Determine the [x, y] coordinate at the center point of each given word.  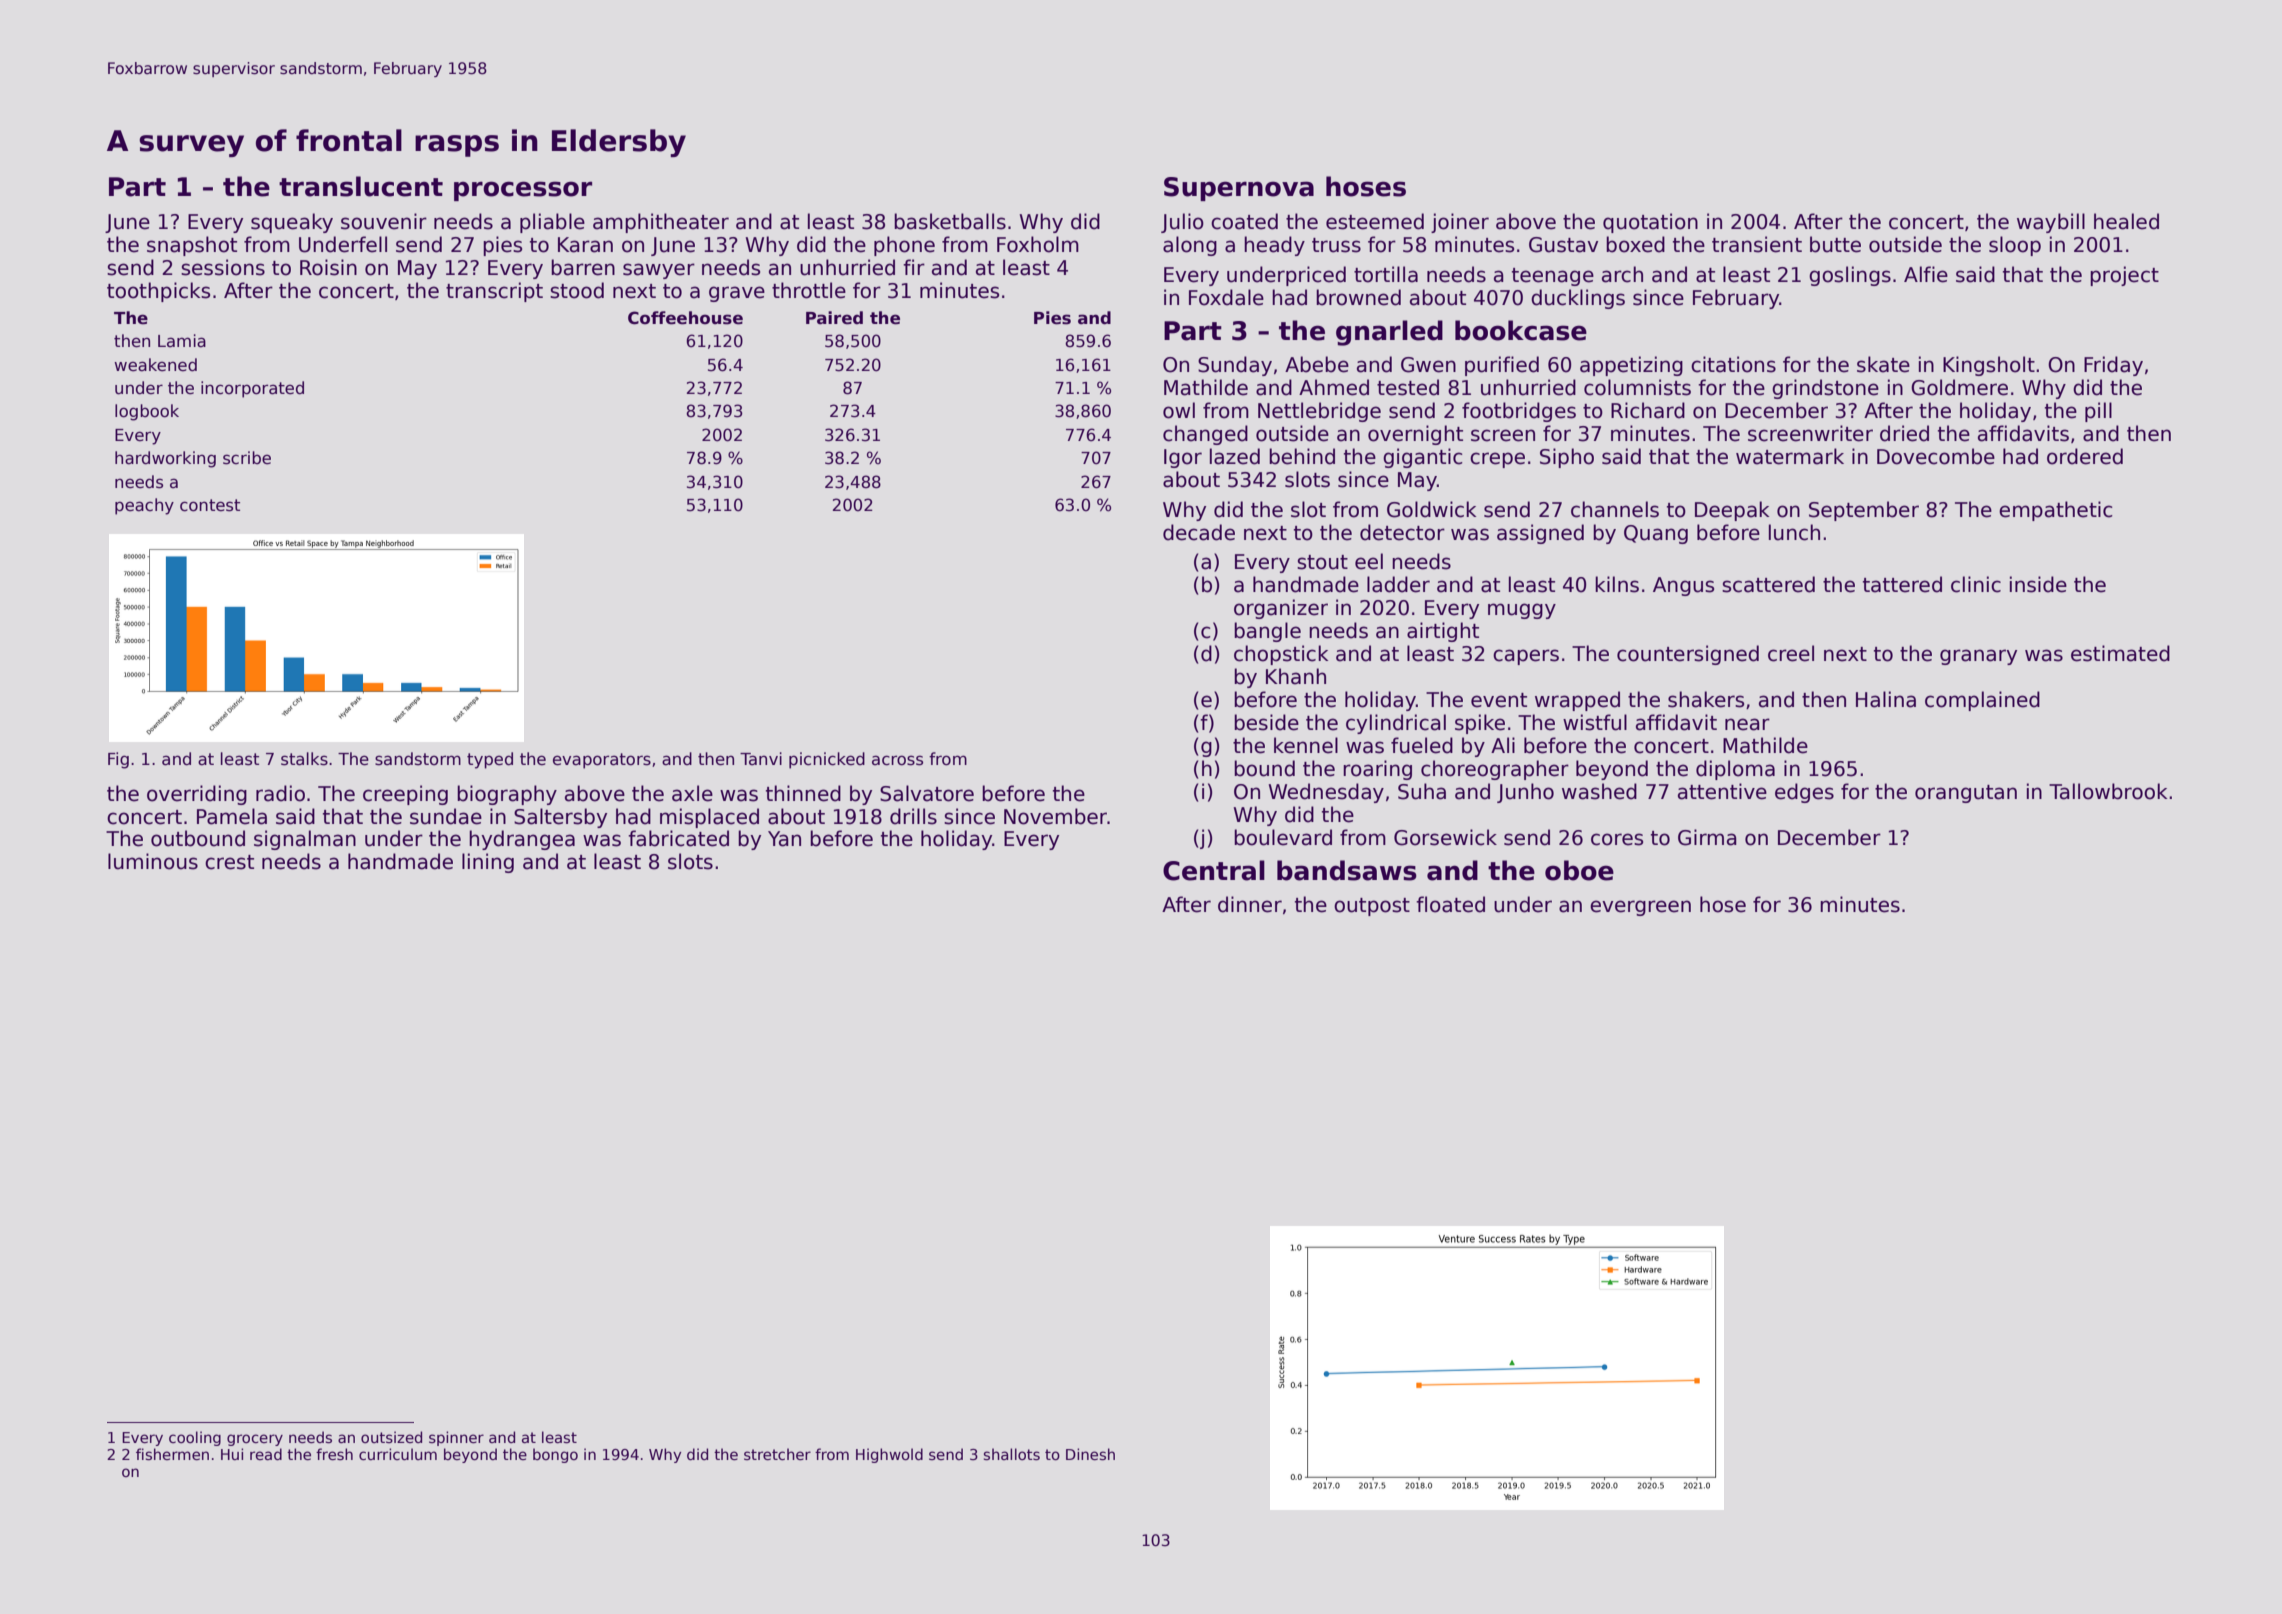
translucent [361, 186]
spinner [456, 1438]
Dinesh [1090, 1454]
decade [1199, 532]
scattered [1768, 584]
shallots [1012, 1454]
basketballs [950, 221]
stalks [304, 759]
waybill [2051, 223]
